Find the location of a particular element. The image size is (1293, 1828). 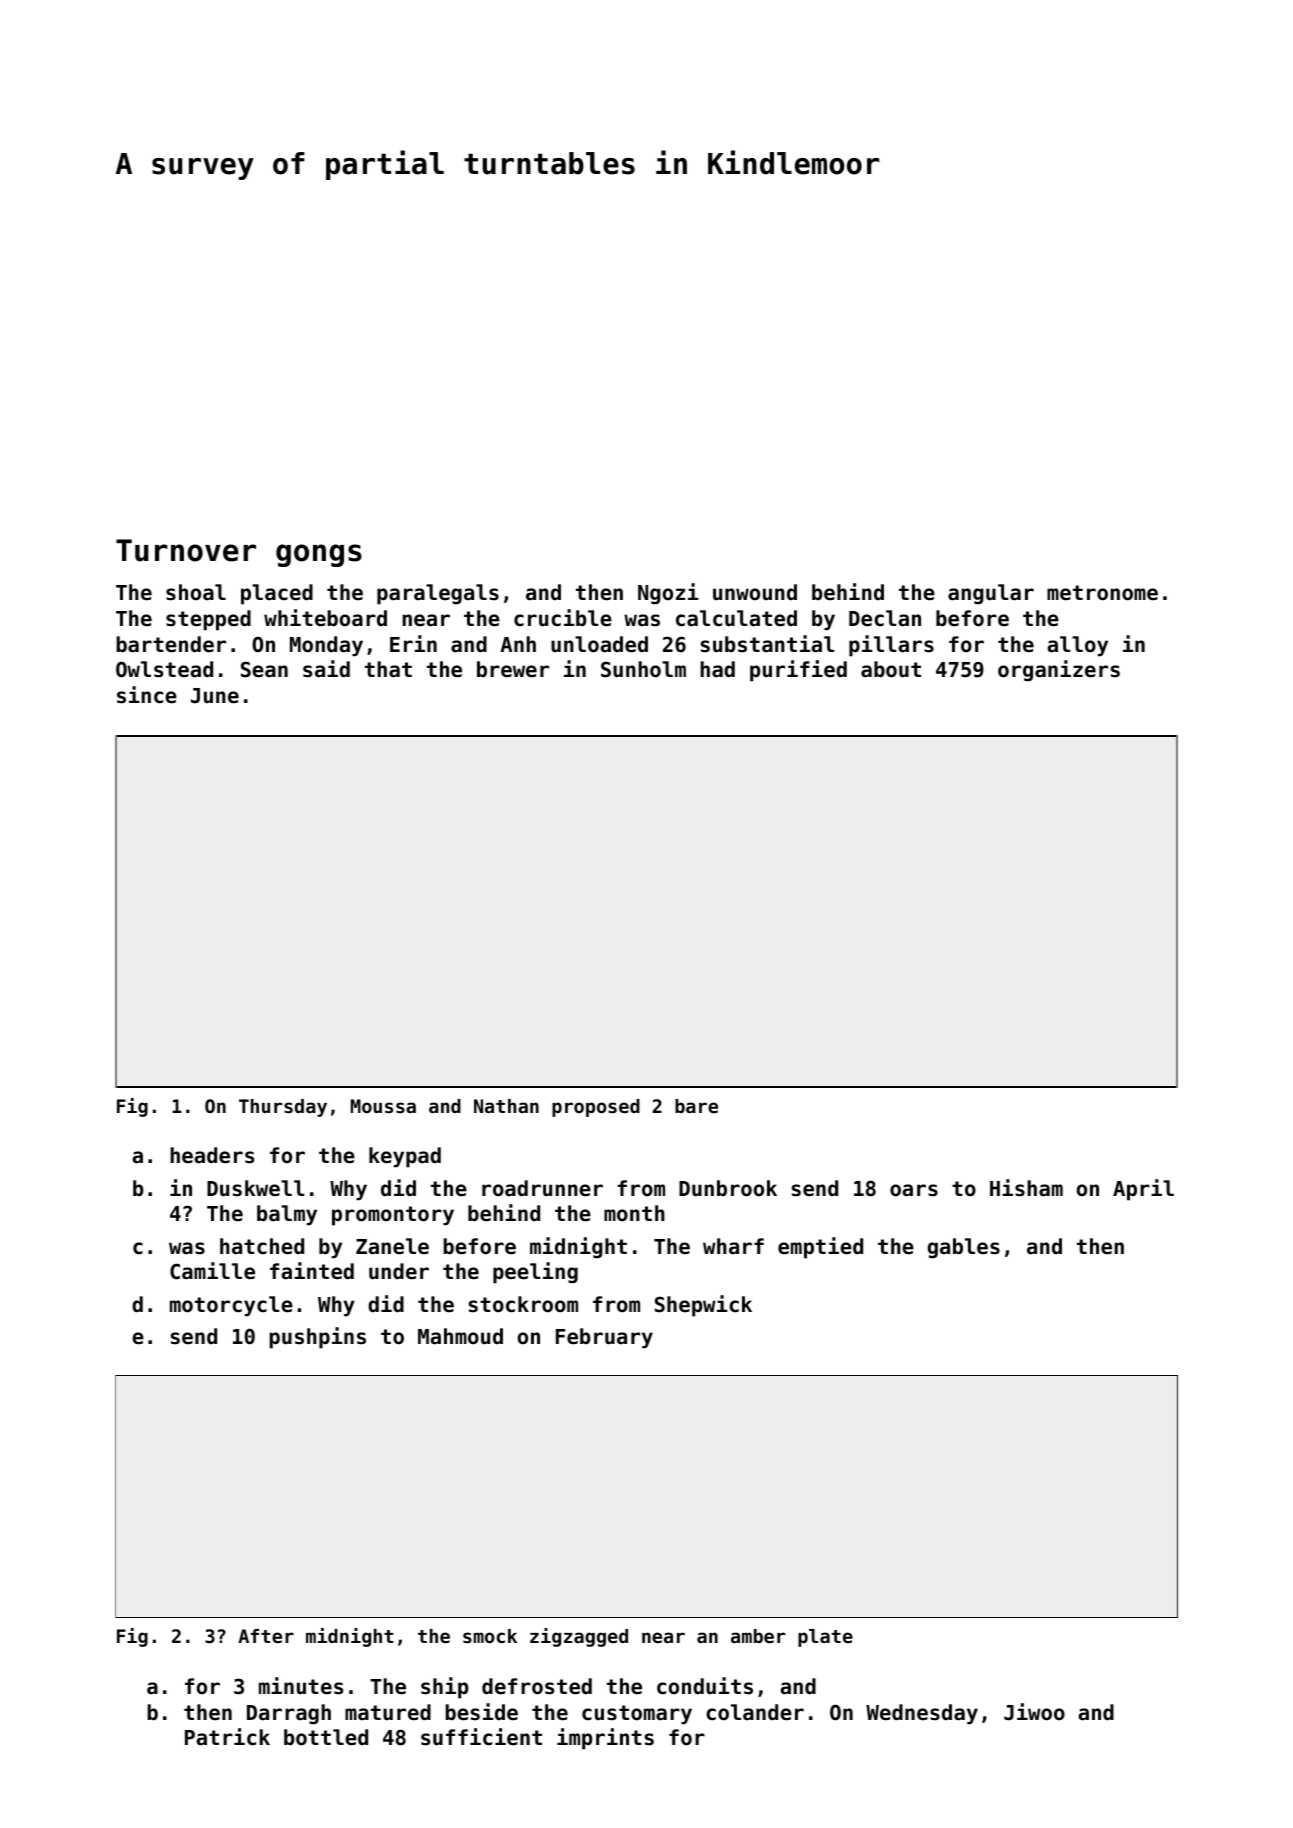

organizers is located at coordinates (1059, 670).
